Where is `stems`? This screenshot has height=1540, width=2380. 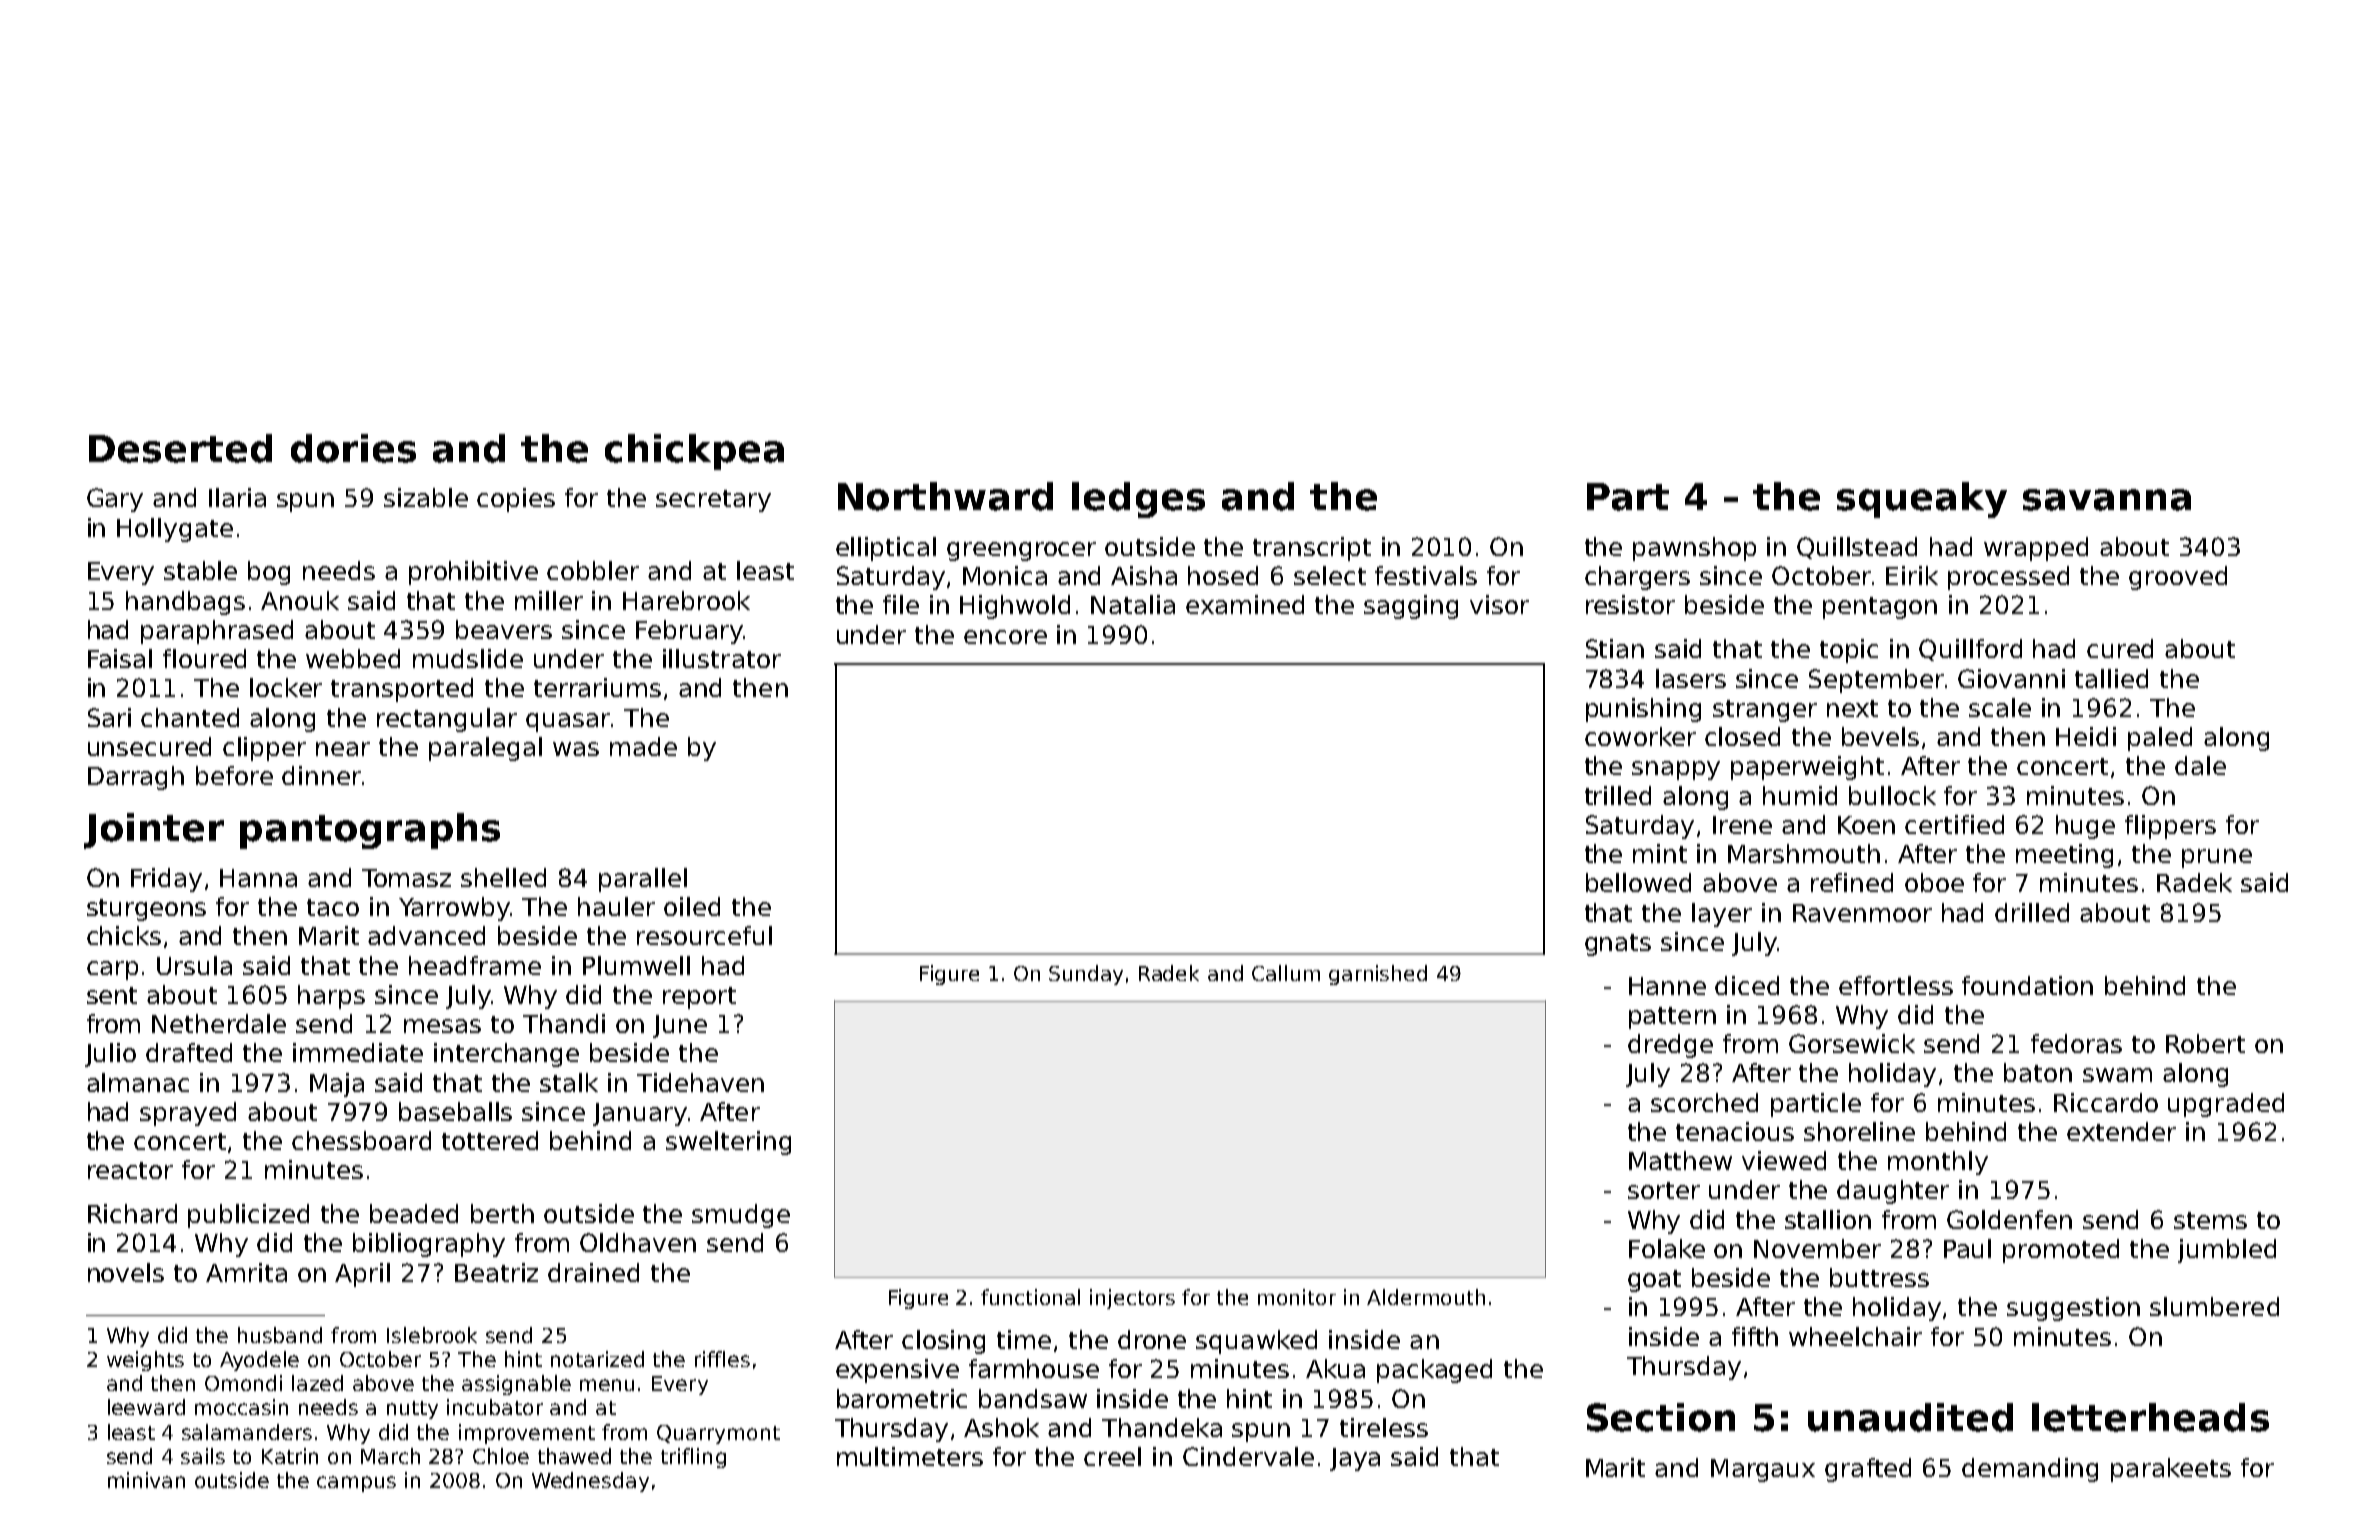
stems is located at coordinates (2210, 1220).
